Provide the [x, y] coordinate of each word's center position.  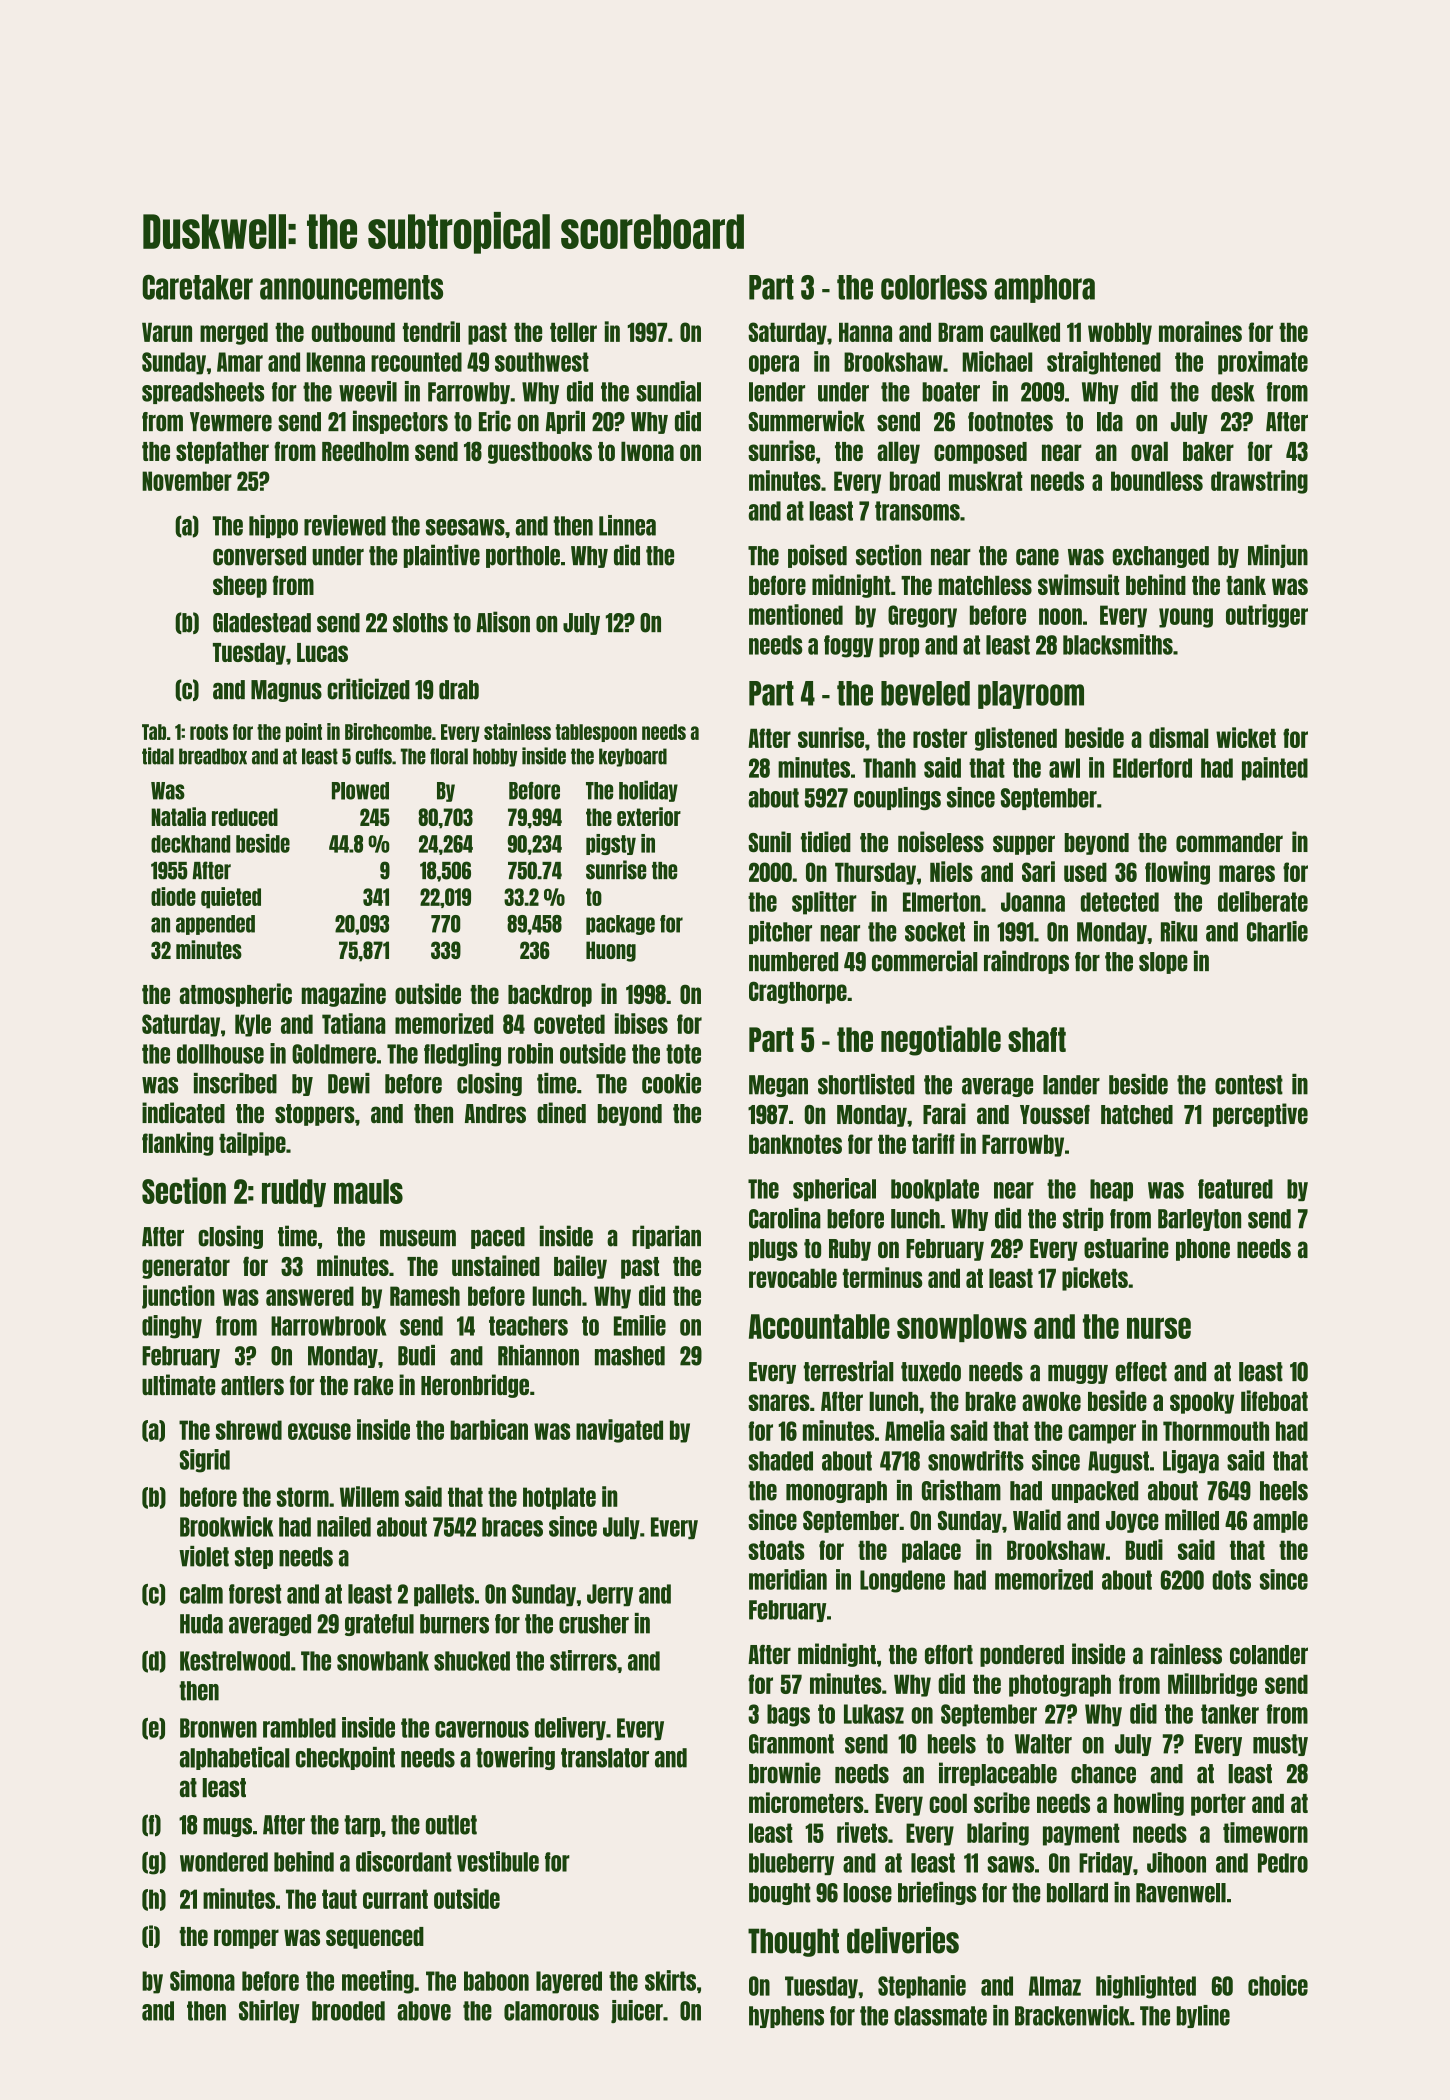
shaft [1037, 1039]
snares [779, 1402]
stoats [776, 1550]
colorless [934, 287]
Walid [1037, 1520]
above [424, 2011]
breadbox [213, 756]
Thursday [875, 874]
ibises [641, 1023]
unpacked [1095, 1492]
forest [255, 1594]
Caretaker [197, 287]
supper [1024, 845]
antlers [252, 1386]
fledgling [462, 1055]
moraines [1200, 331]
